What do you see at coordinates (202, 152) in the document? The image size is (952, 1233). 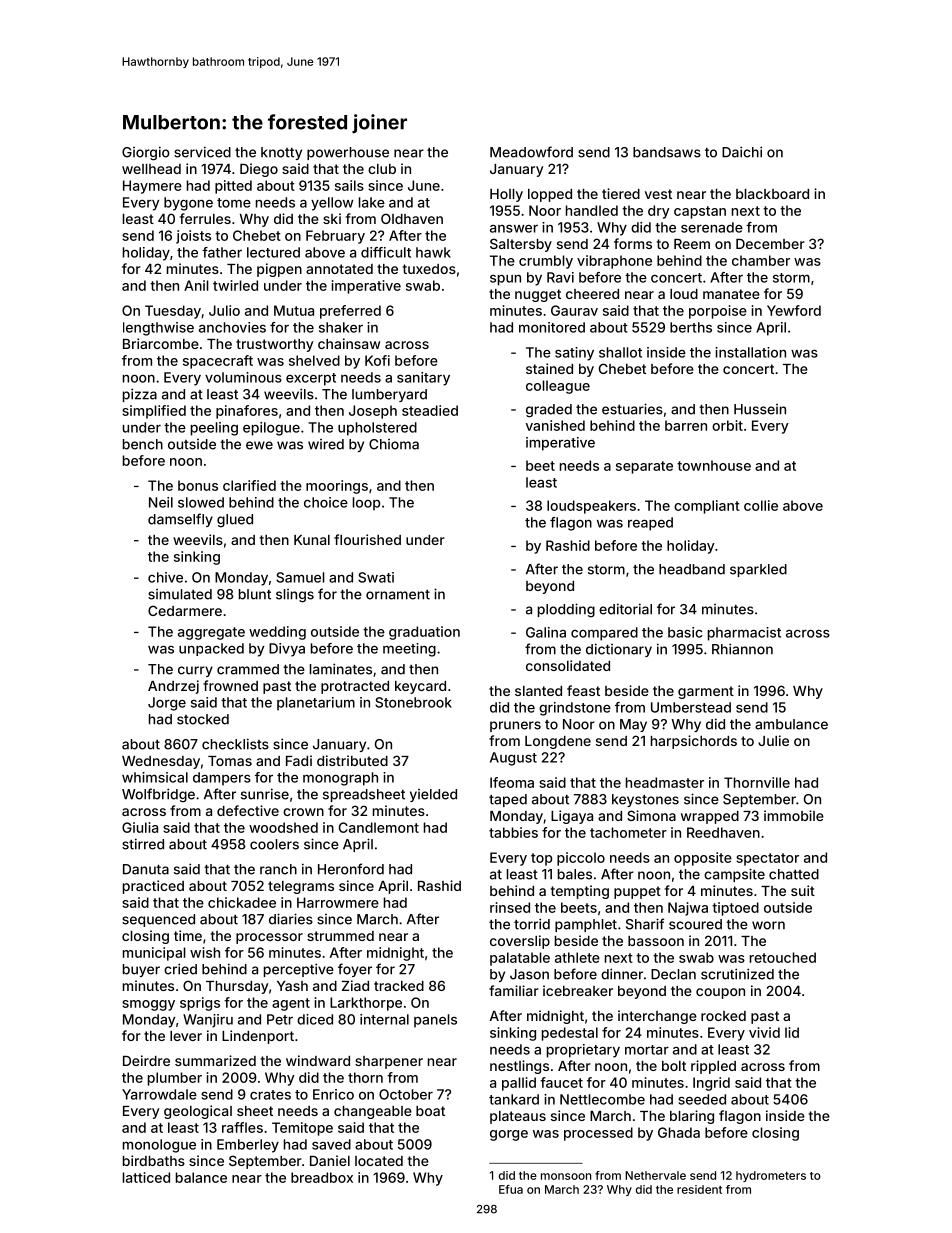 I see `serviced` at bounding box center [202, 152].
